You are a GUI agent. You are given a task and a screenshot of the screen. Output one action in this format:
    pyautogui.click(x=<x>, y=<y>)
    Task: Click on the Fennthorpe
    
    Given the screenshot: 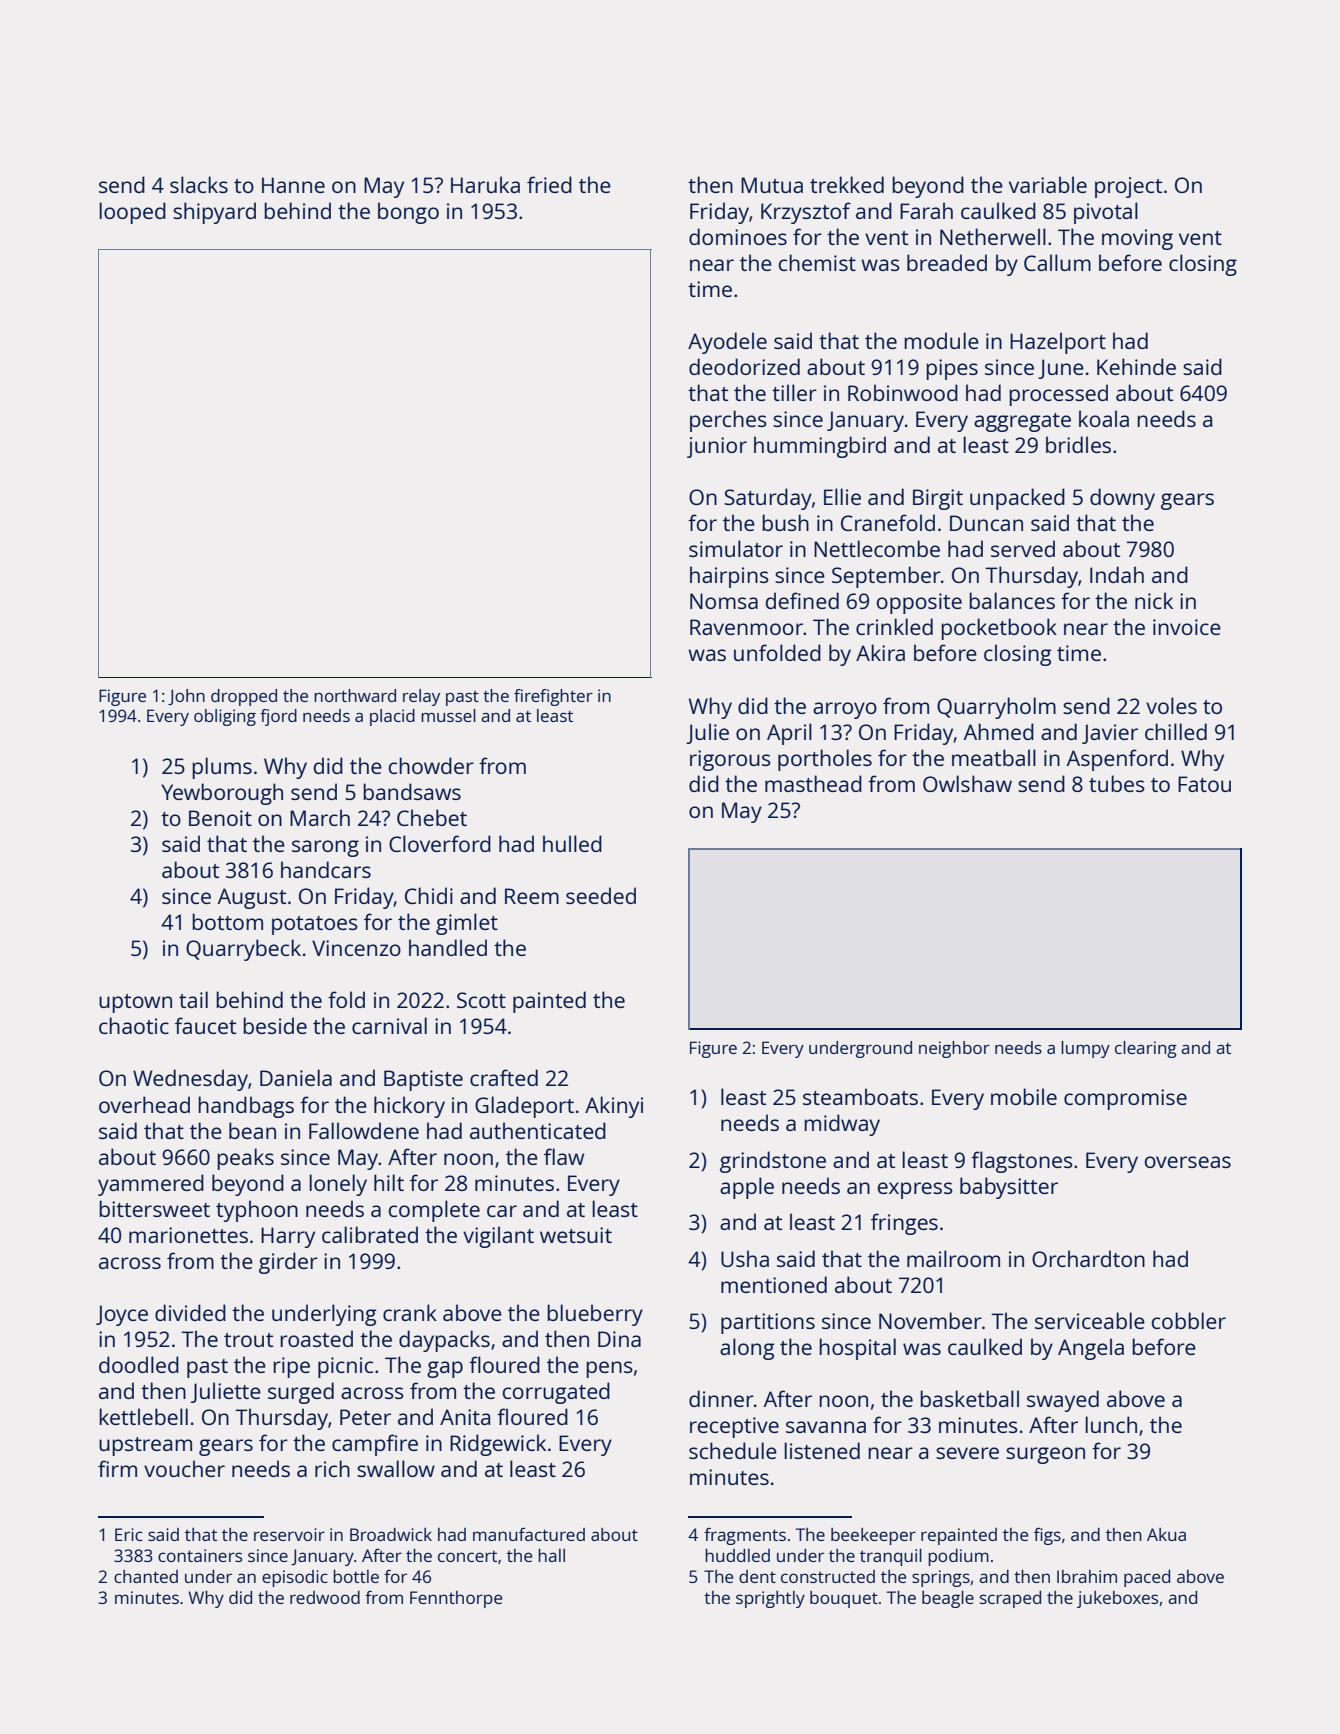 What is the action you would take?
    pyautogui.click(x=456, y=1599)
